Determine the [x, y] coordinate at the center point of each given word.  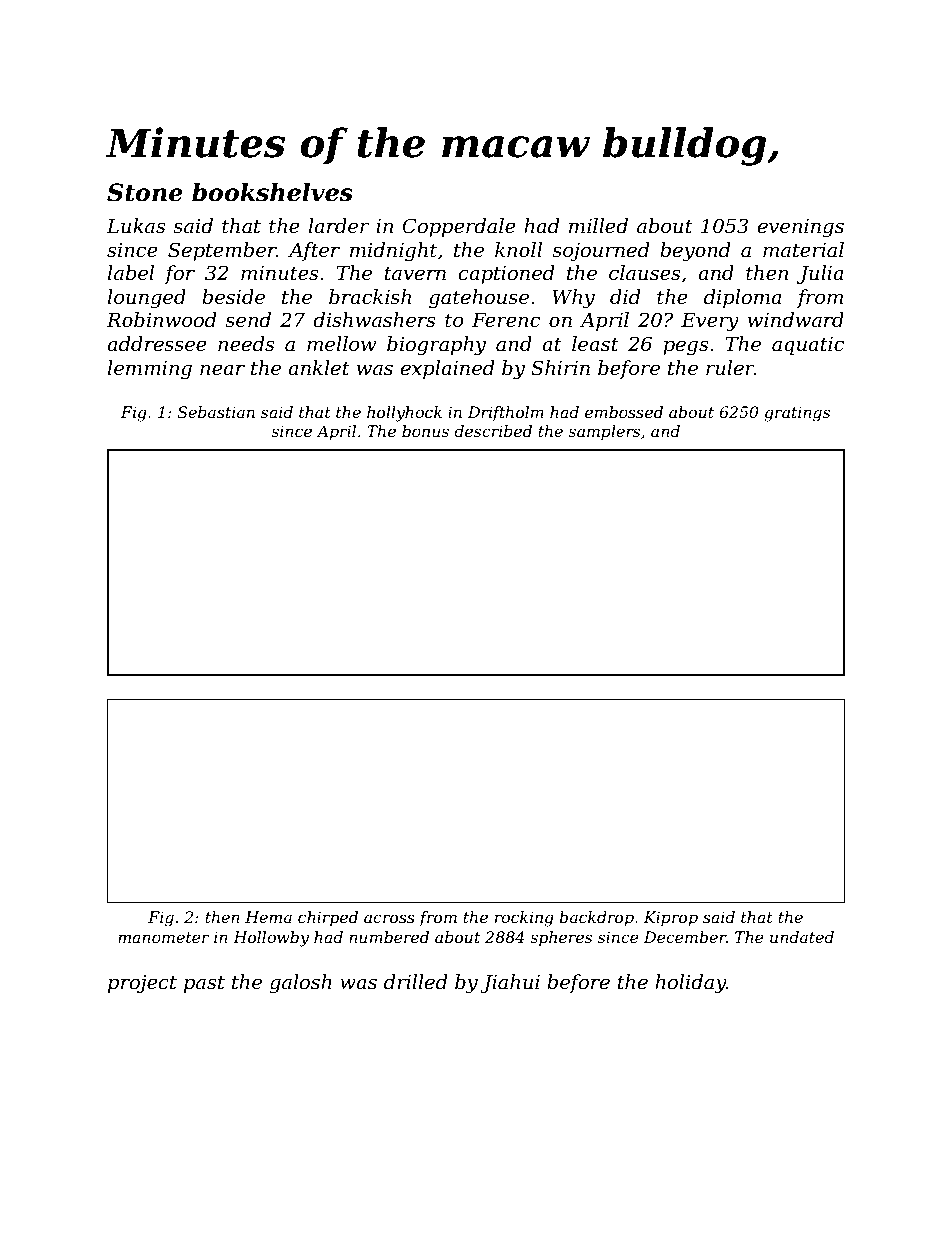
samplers [604, 432]
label [131, 273]
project [142, 984]
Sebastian [216, 412]
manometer [164, 937]
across [389, 918]
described [493, 431]
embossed [624, 412]
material [803, 250]
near [222, 370]
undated [802, 937]
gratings [797, 414]
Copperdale [459, 227]
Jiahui [510, 983]
